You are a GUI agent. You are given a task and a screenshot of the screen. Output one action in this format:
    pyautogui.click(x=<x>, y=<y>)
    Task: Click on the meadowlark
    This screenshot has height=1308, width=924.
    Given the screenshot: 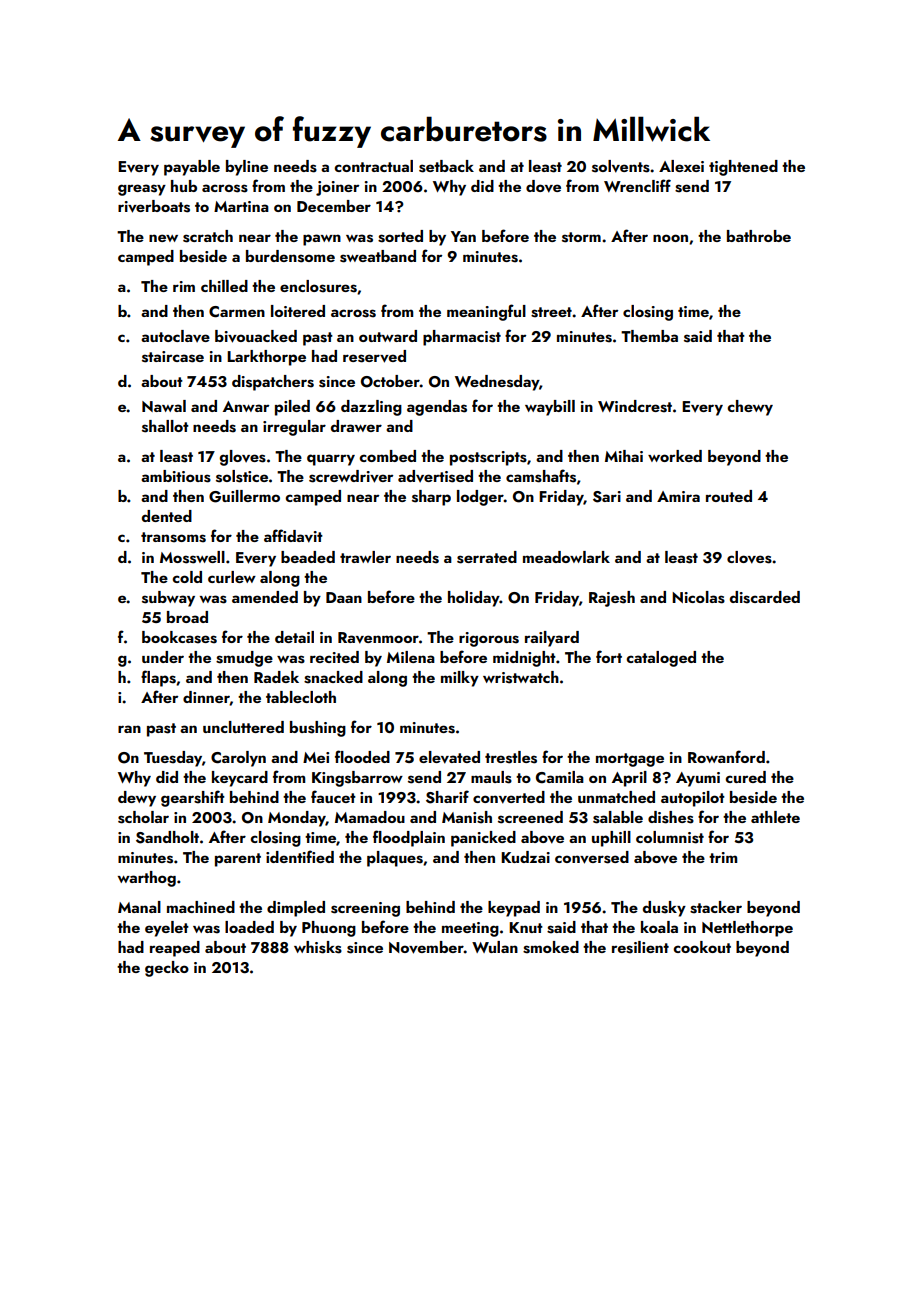 What is the action you would take?
    pyautogui.click(x=566, y=557)
